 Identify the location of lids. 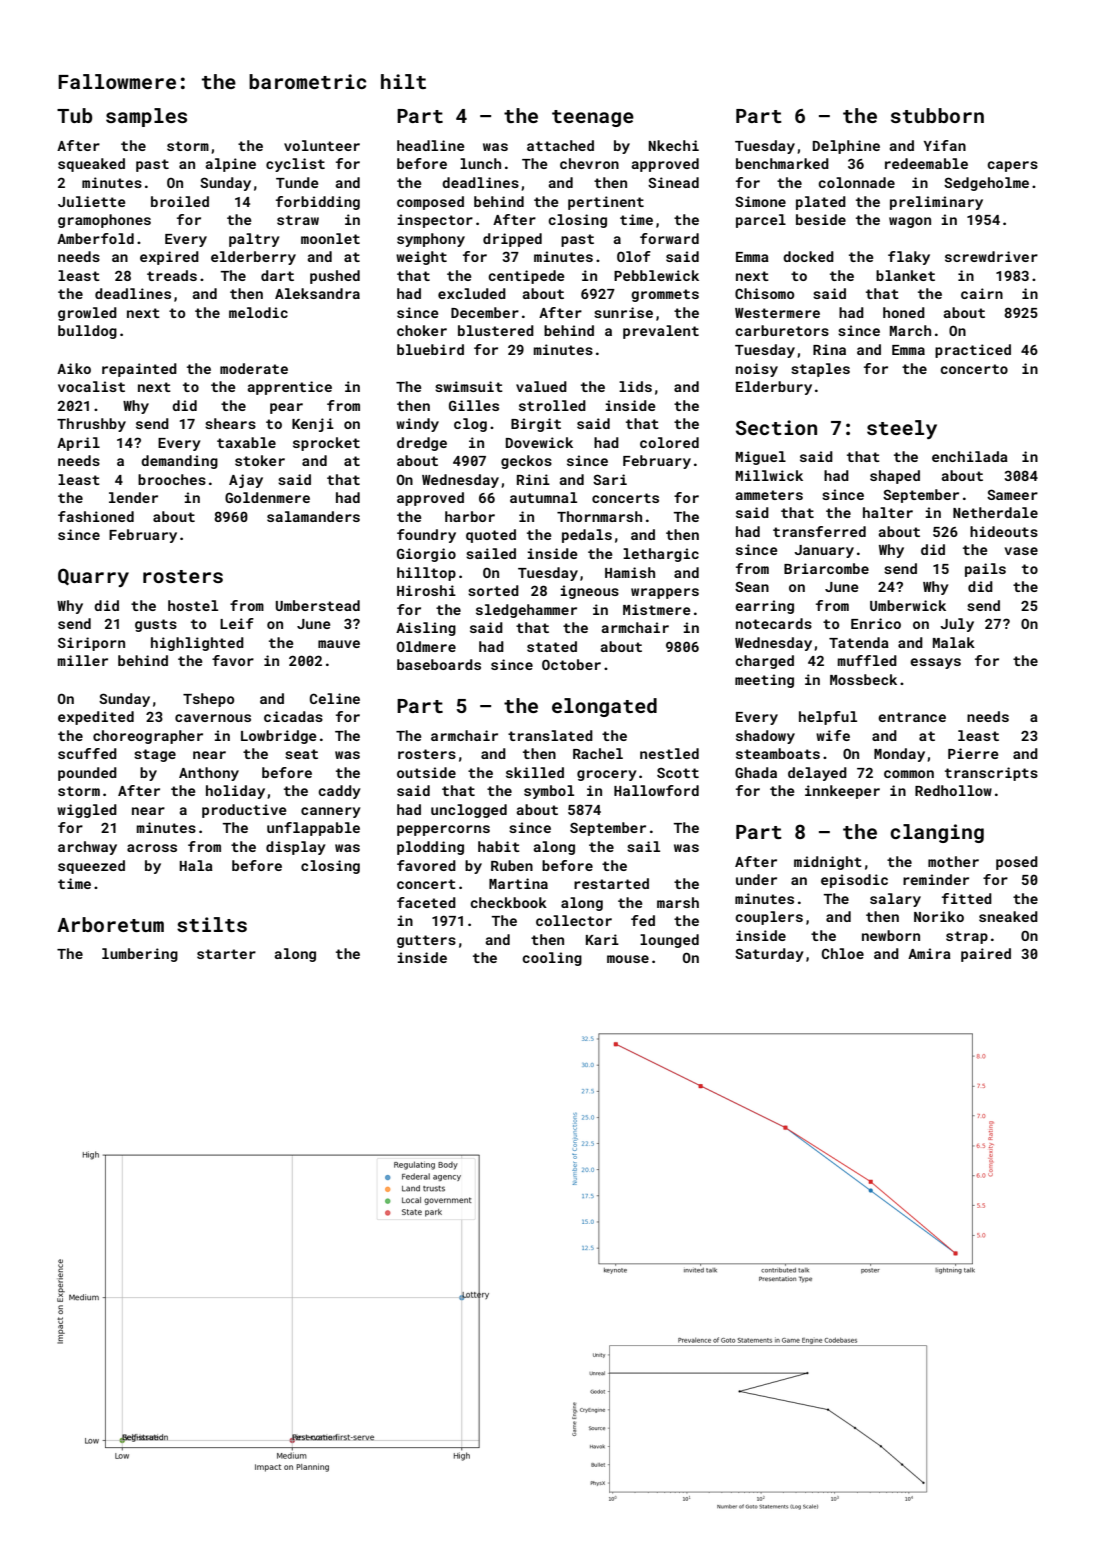
(635, 386).
